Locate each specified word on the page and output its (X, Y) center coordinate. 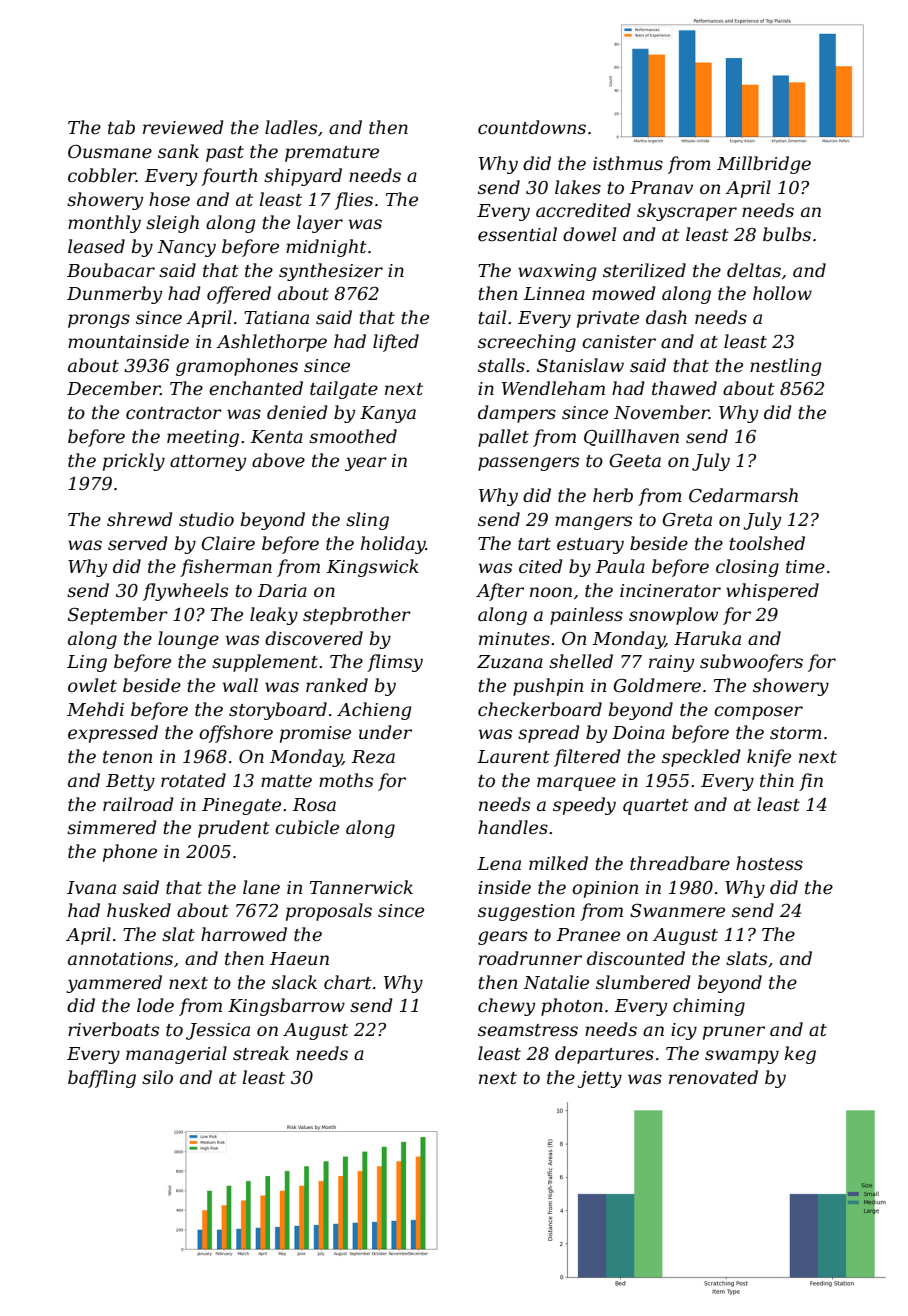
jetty (600, 1079)
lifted (396, 343)
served (138, 543)
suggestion (526, 912)
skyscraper (687, 212)
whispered (772, 592)
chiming (709, 1007)
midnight (326, 248)
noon (551, 592)
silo (157, 1077)
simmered (112, 827)
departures (604, 1055)
